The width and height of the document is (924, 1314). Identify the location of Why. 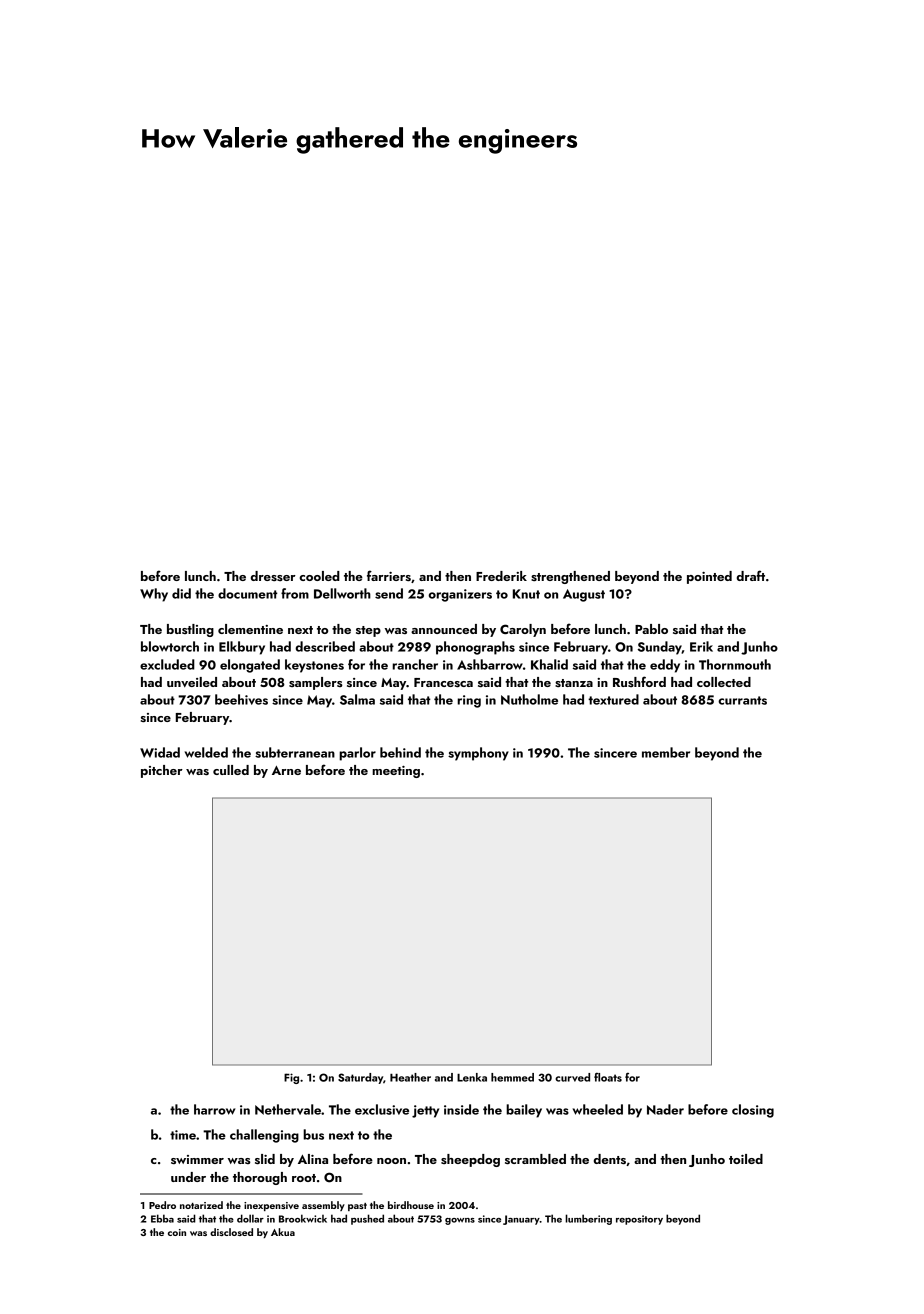
(154, 595).
